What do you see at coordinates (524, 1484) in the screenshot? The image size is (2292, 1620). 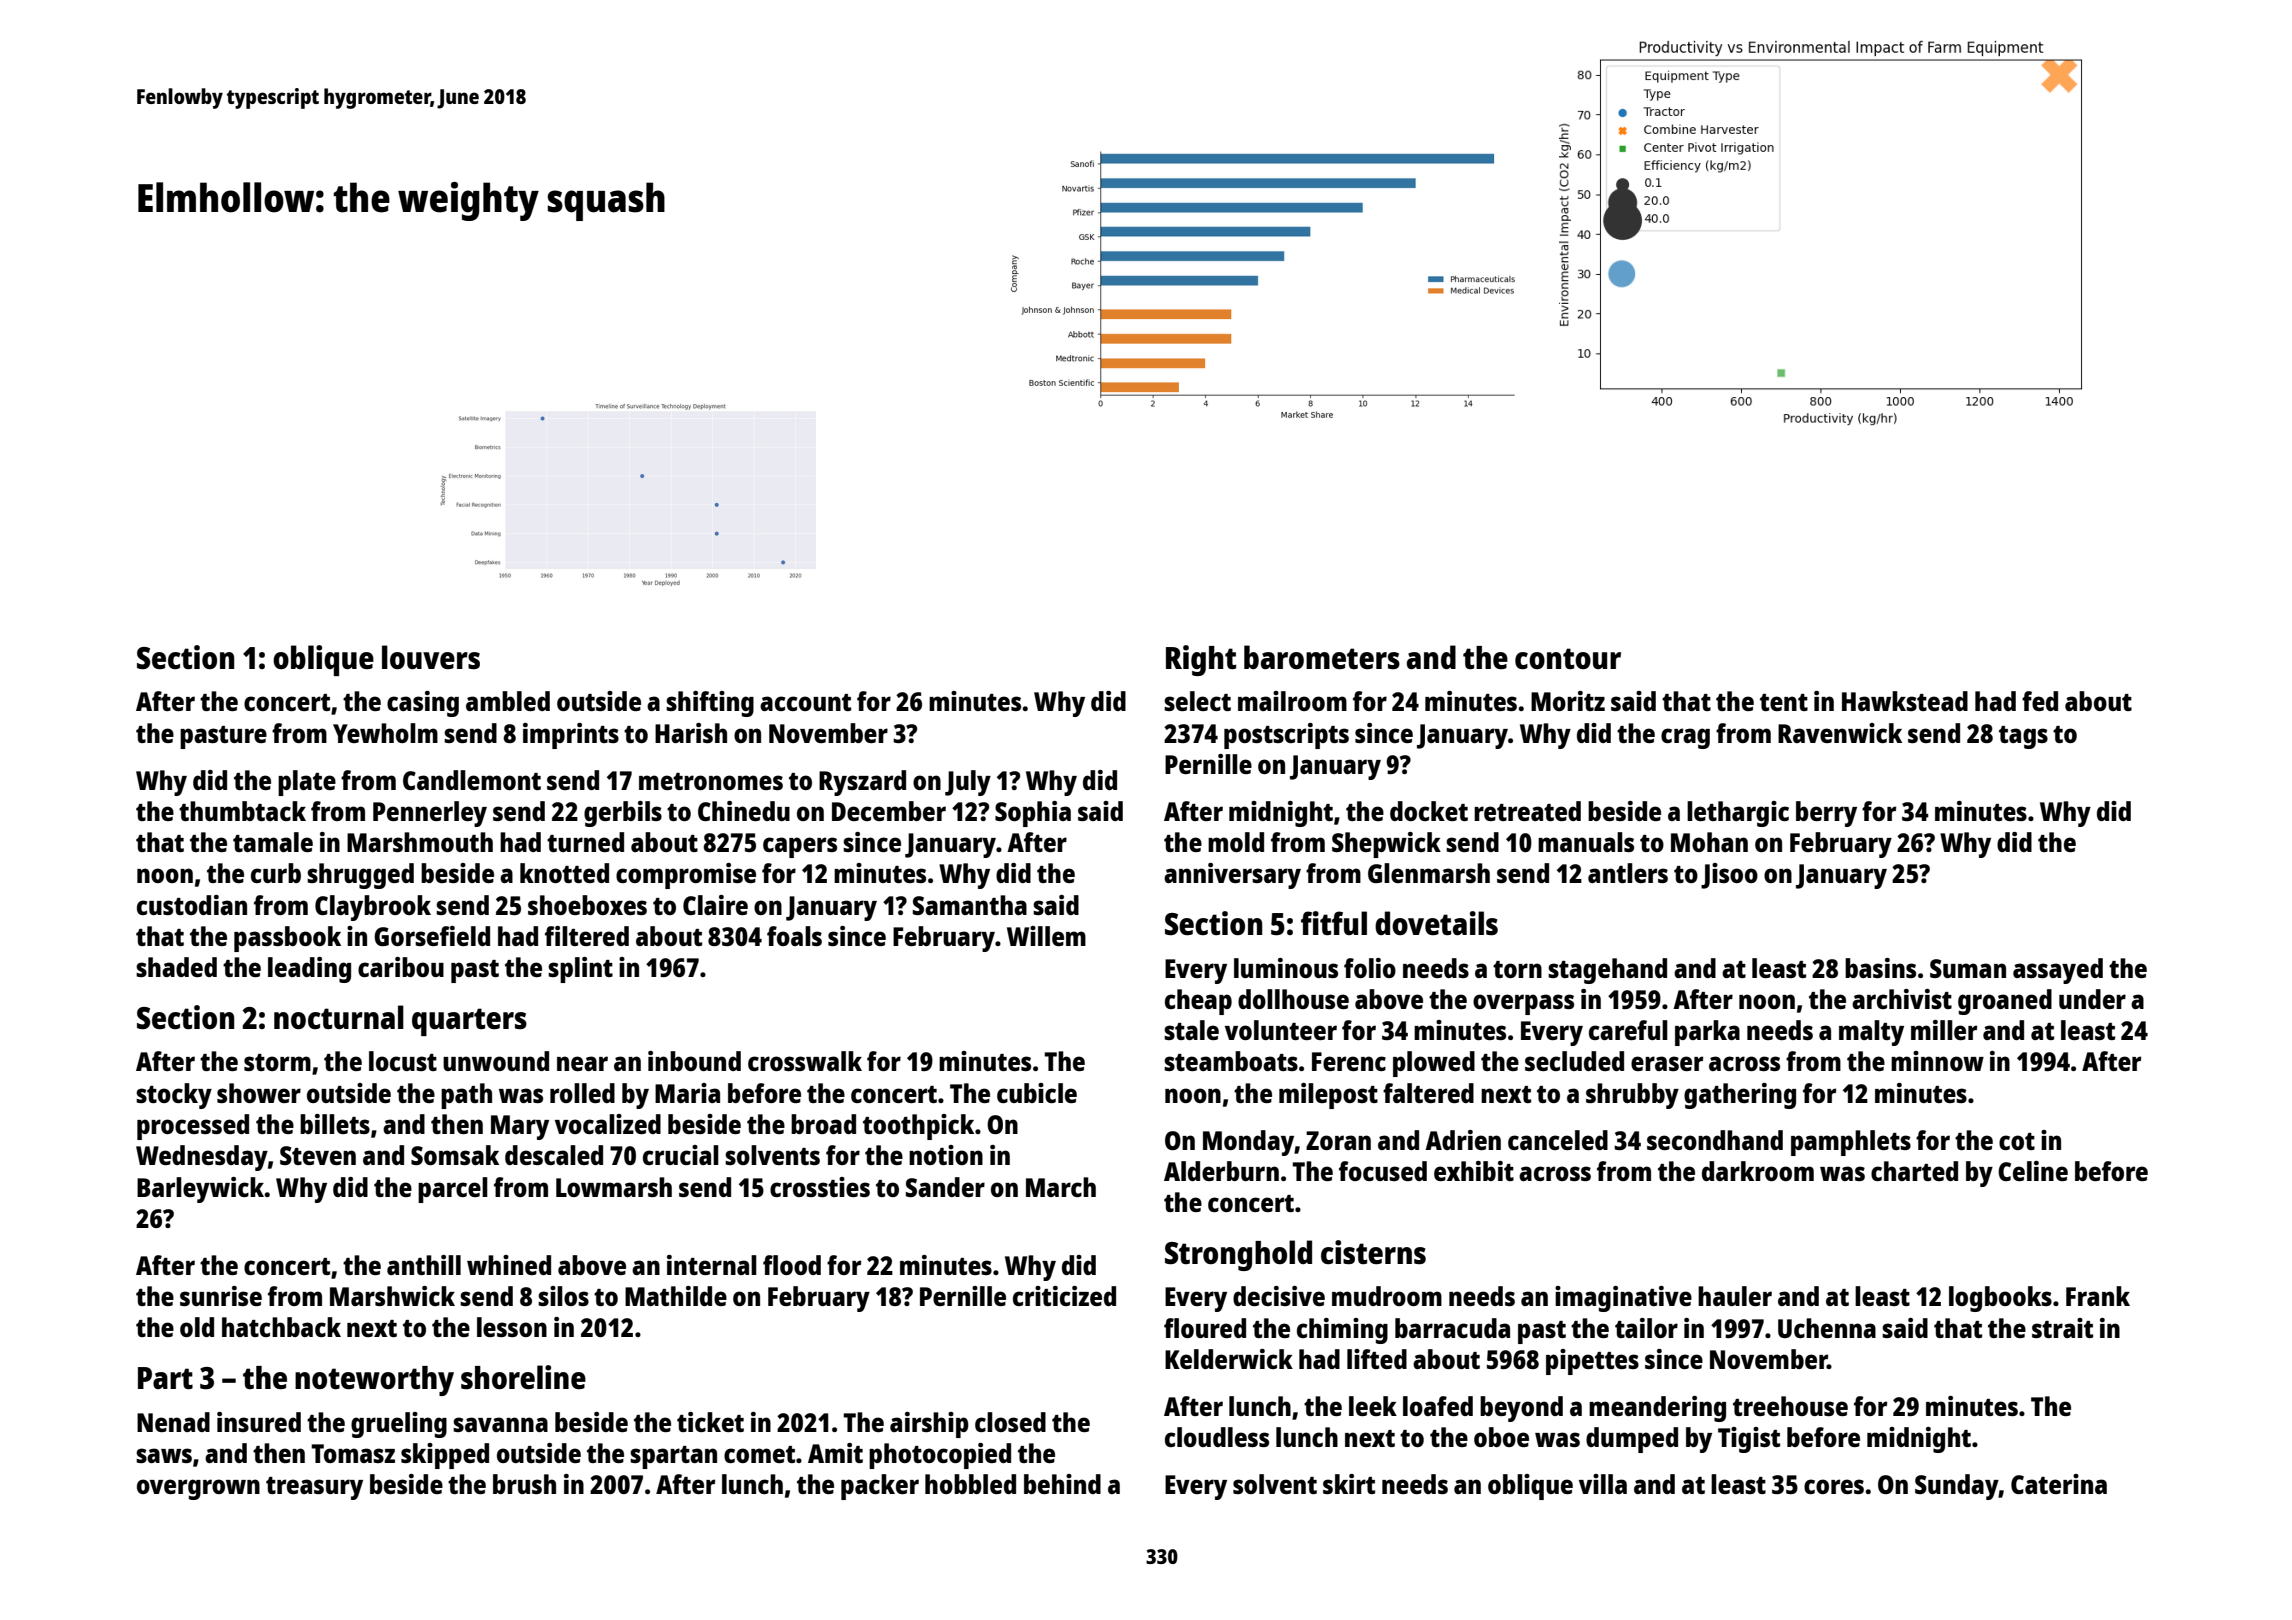 I see `brush` at bounding box center [524, 1484].
